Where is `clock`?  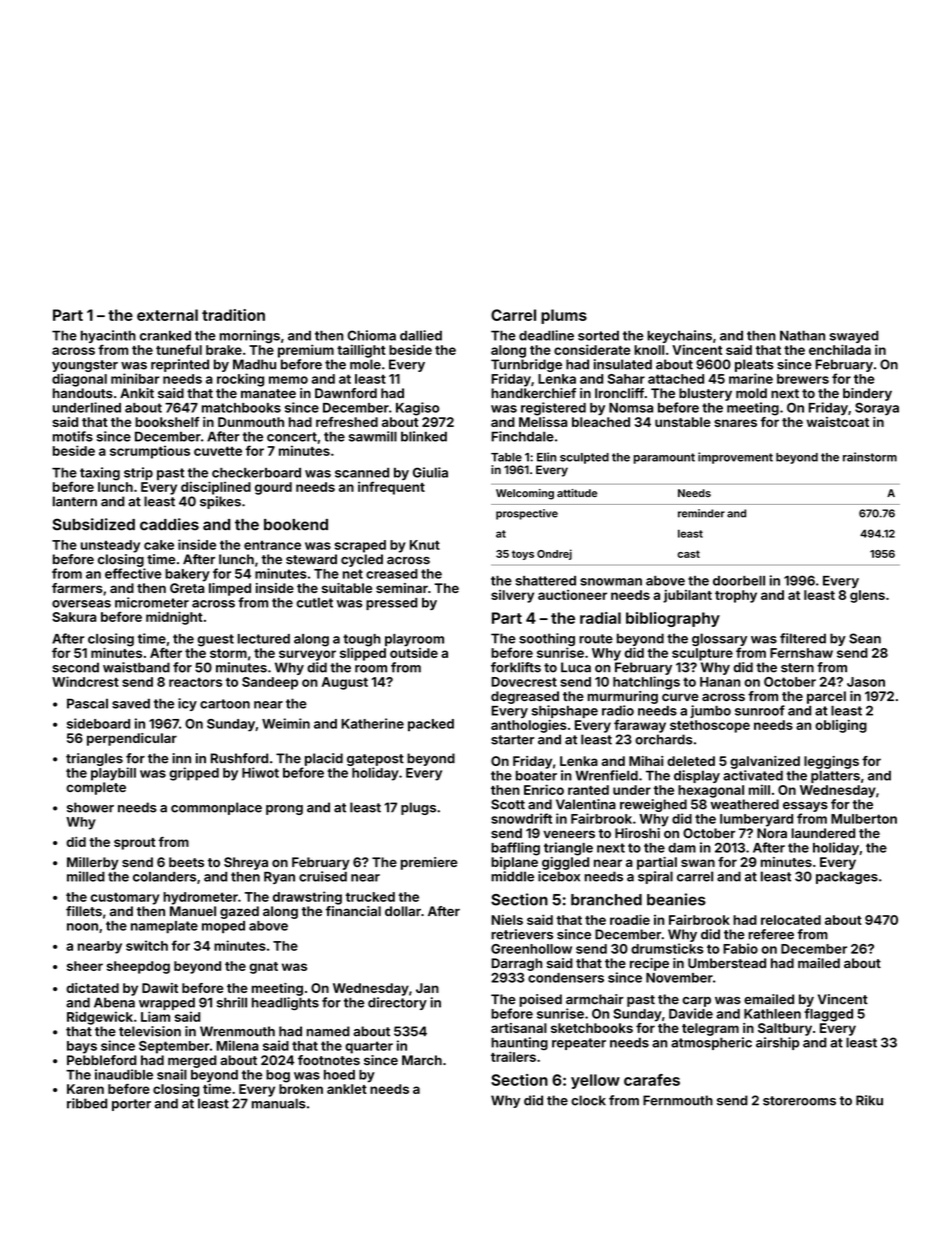
clock is located at coordinates (588, 1100).
